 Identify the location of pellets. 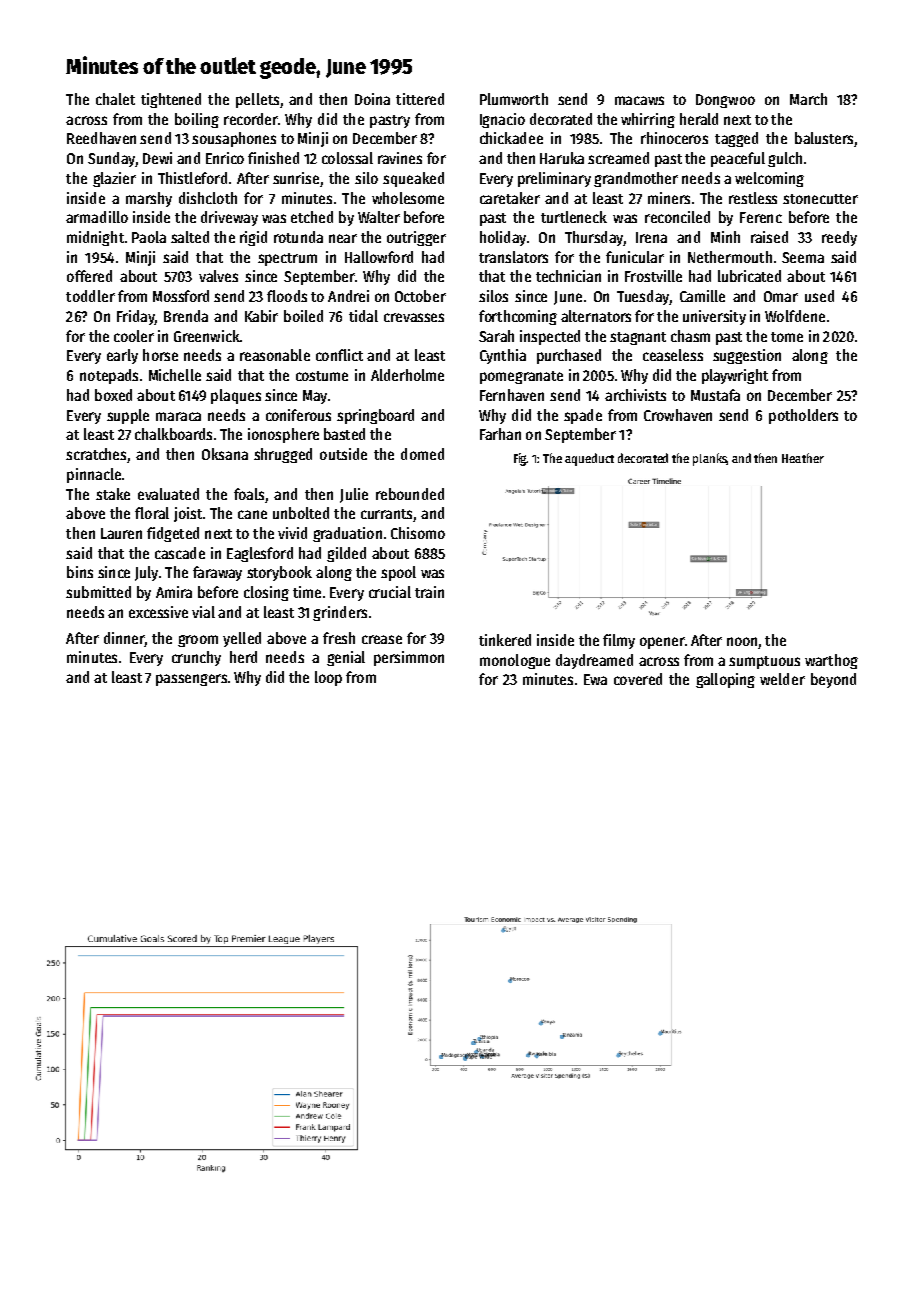
(257, 100).
